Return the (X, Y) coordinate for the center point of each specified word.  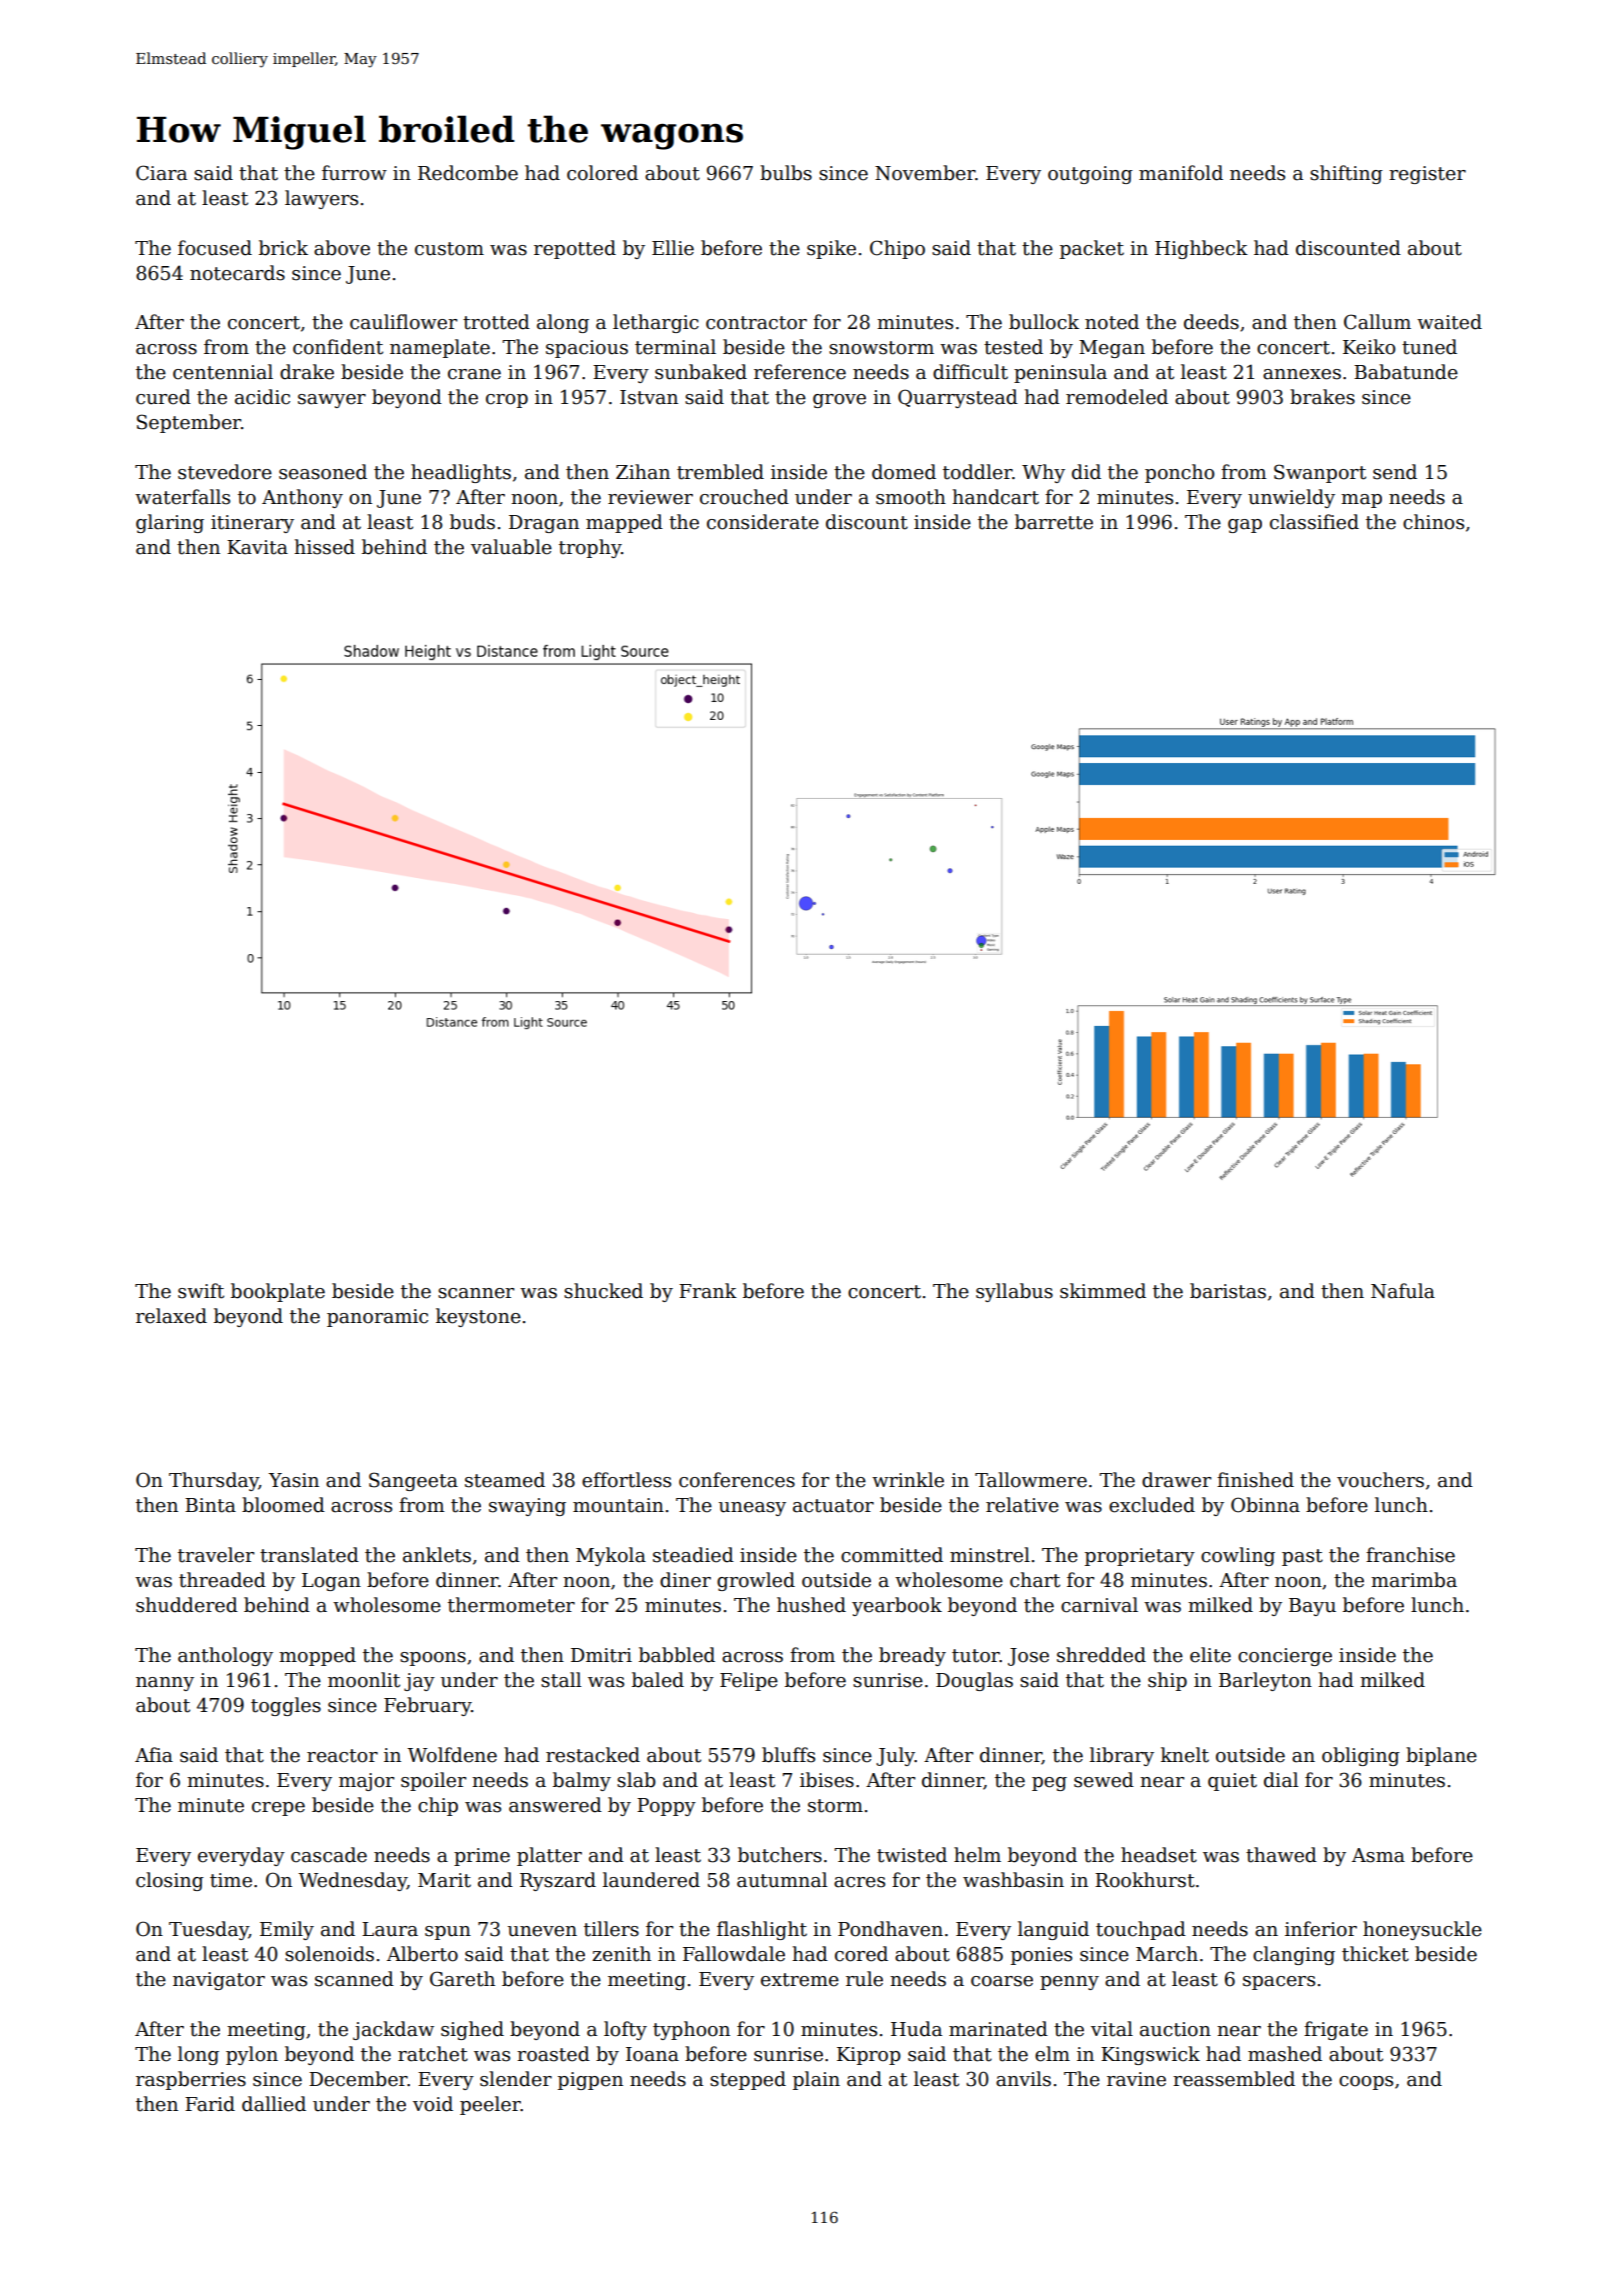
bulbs (786, 173)
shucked (603, 1291)
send (1395, 472)
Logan (331, 1582)
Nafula (1403, 1291)
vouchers (1380, 1480)
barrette (1054, 522)
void (433, 2104)
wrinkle (908, 1480)
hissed (324, 547)
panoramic (377, 1318)
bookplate (278, 1292)
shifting (1346, 174)
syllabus (1014, 1292)
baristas (1228, 1291)
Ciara (161, 173)
